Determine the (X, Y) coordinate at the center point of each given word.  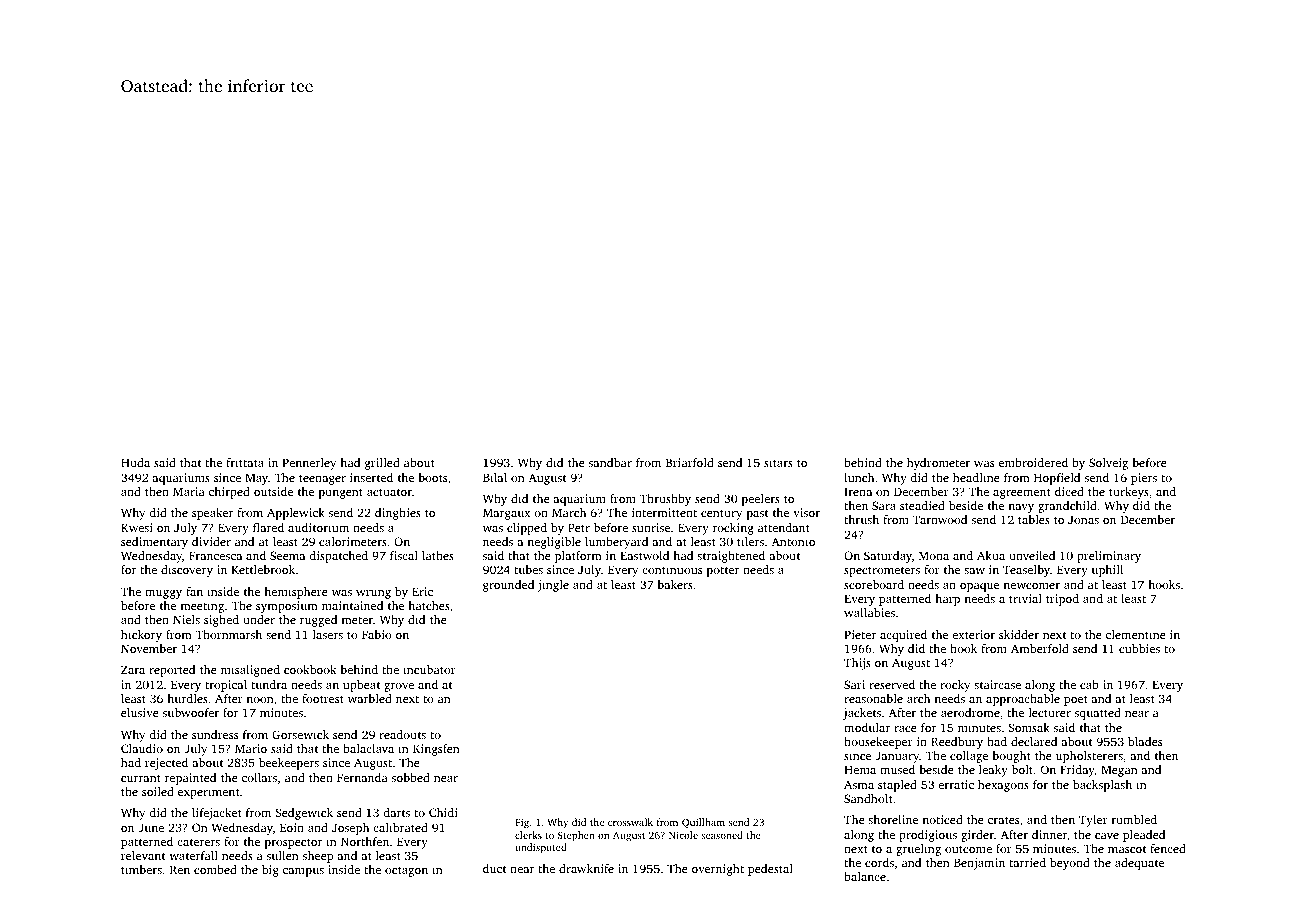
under (259, 619)
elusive (140, 712)
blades (1145, 741)
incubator (429, 669)
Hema (860, 769)
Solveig (1108, 464)
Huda (135, 462)
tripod (1062, 600)
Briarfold (690, 462)
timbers (141, 869)
